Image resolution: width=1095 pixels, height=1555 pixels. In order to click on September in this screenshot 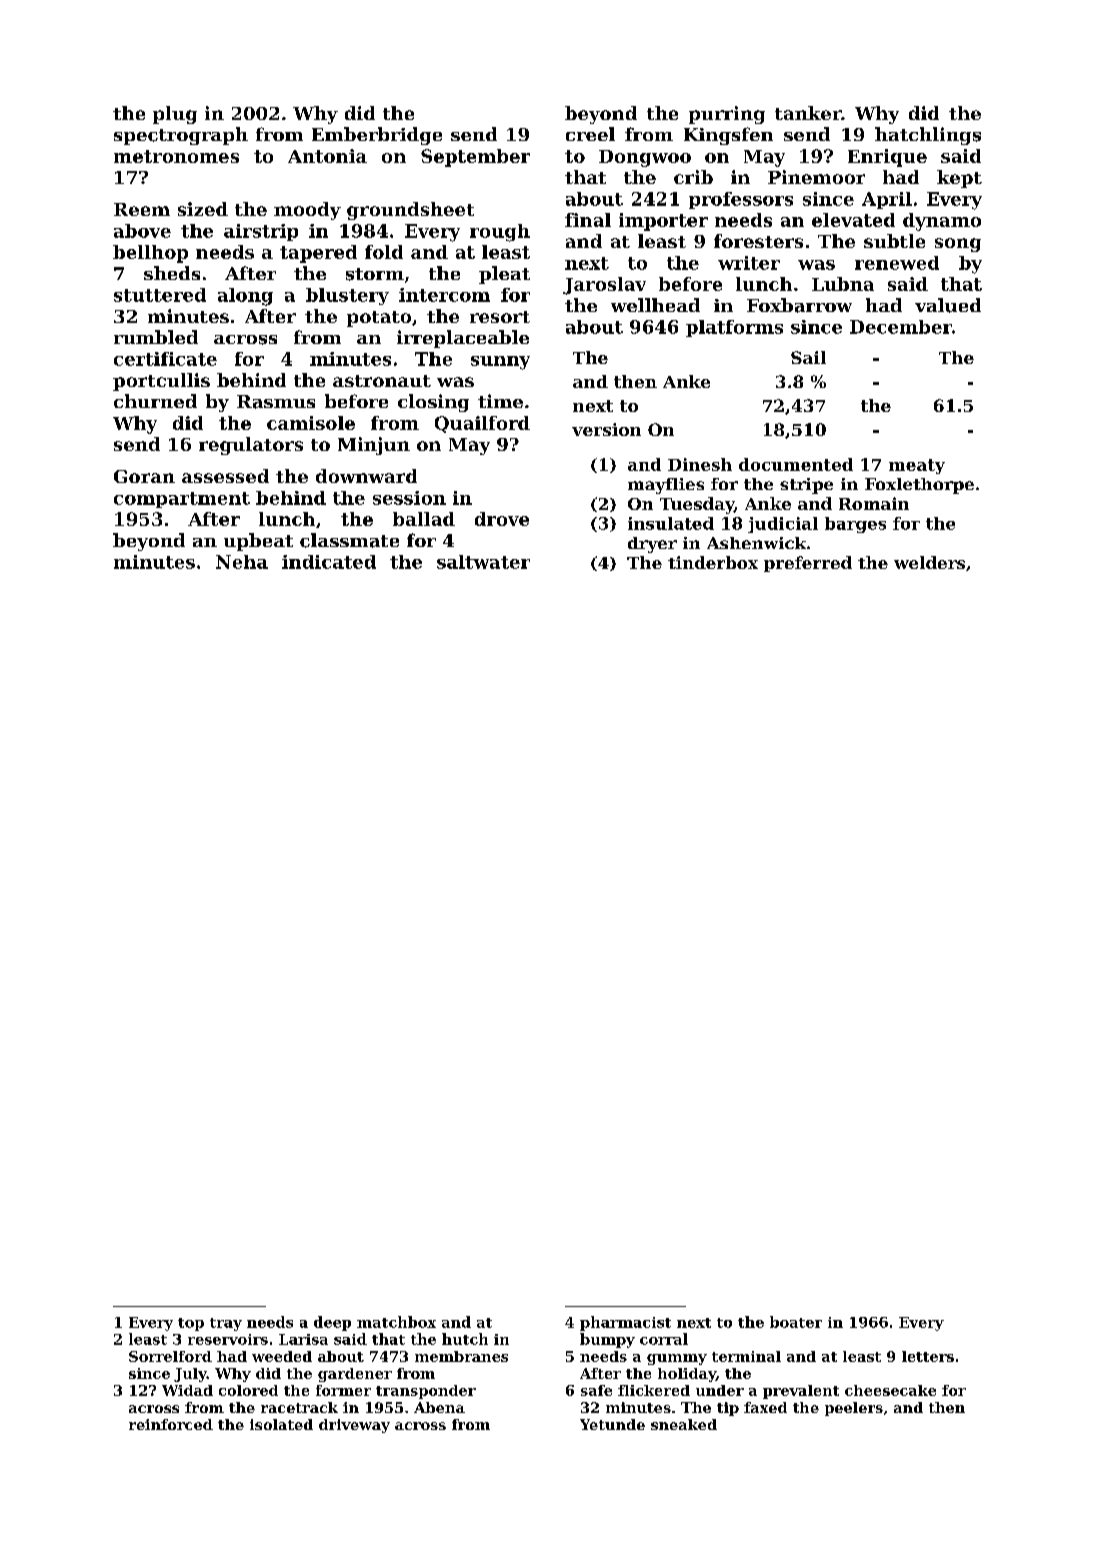, I will do `click(475, 158)`.
